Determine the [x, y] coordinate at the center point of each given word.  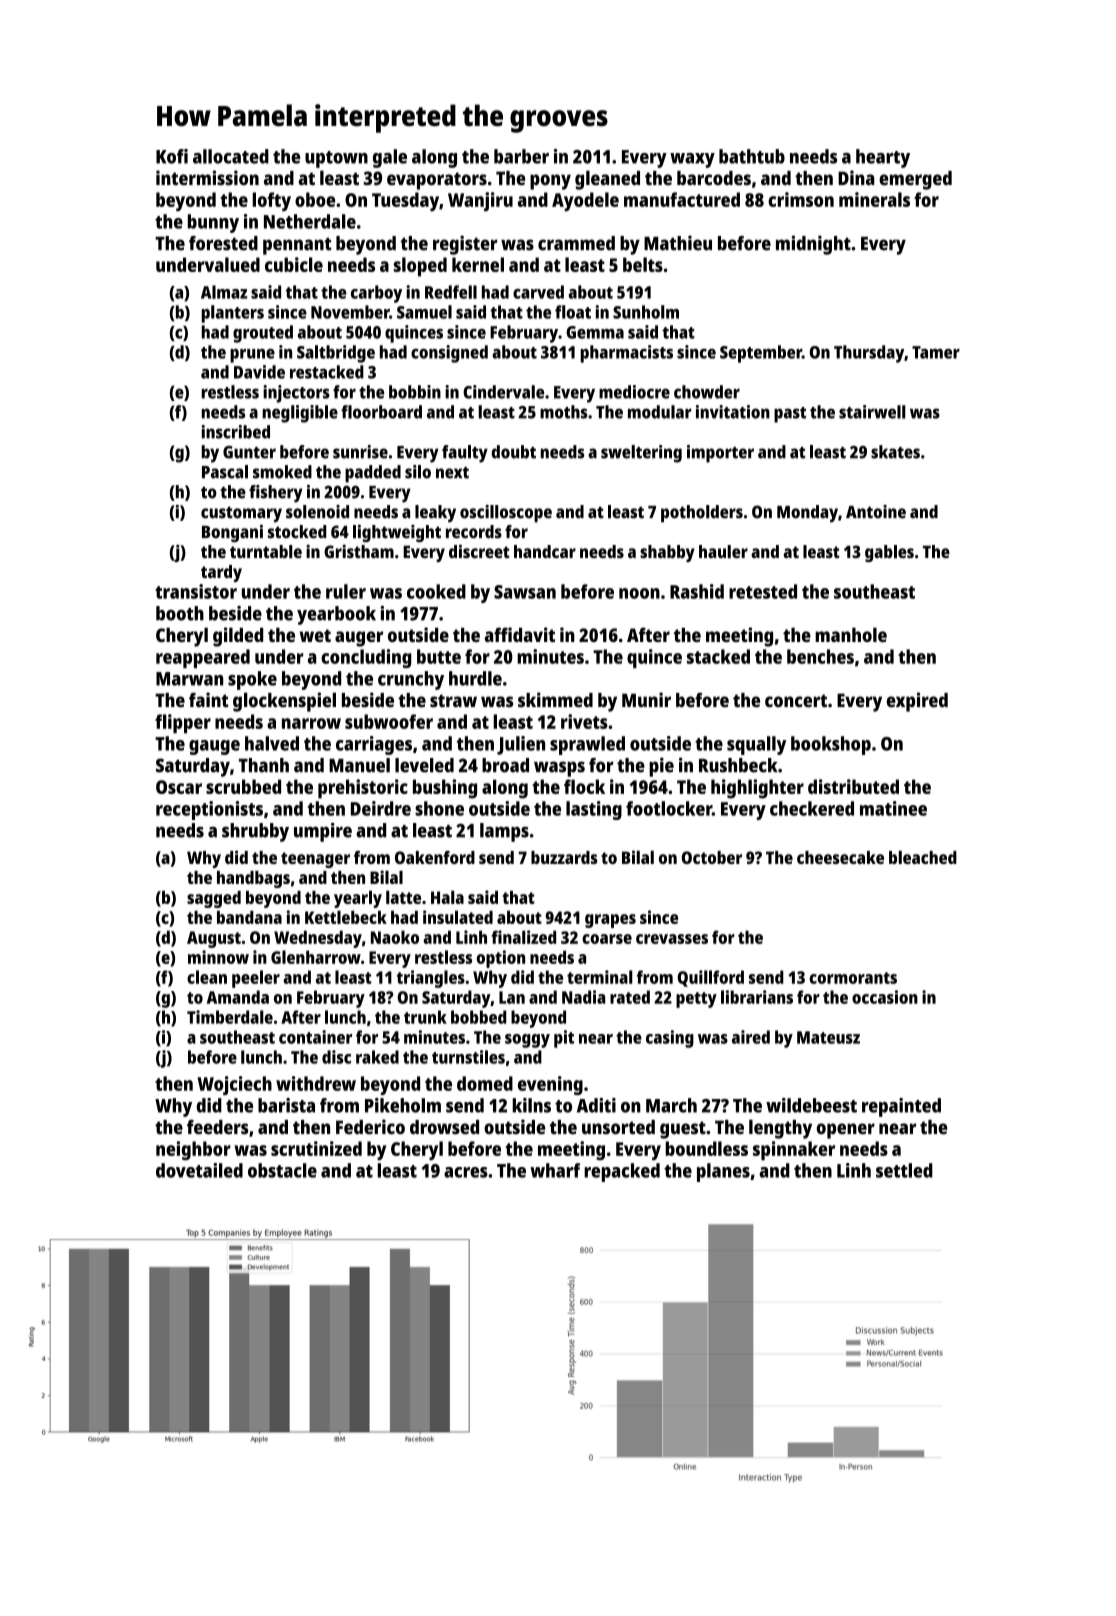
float [573, 312]
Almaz [224, 292]
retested [763, 591]
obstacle [282, 1170]
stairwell [872, 412]
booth [180, 613]
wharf [555, 1170]
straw [453, 701]
